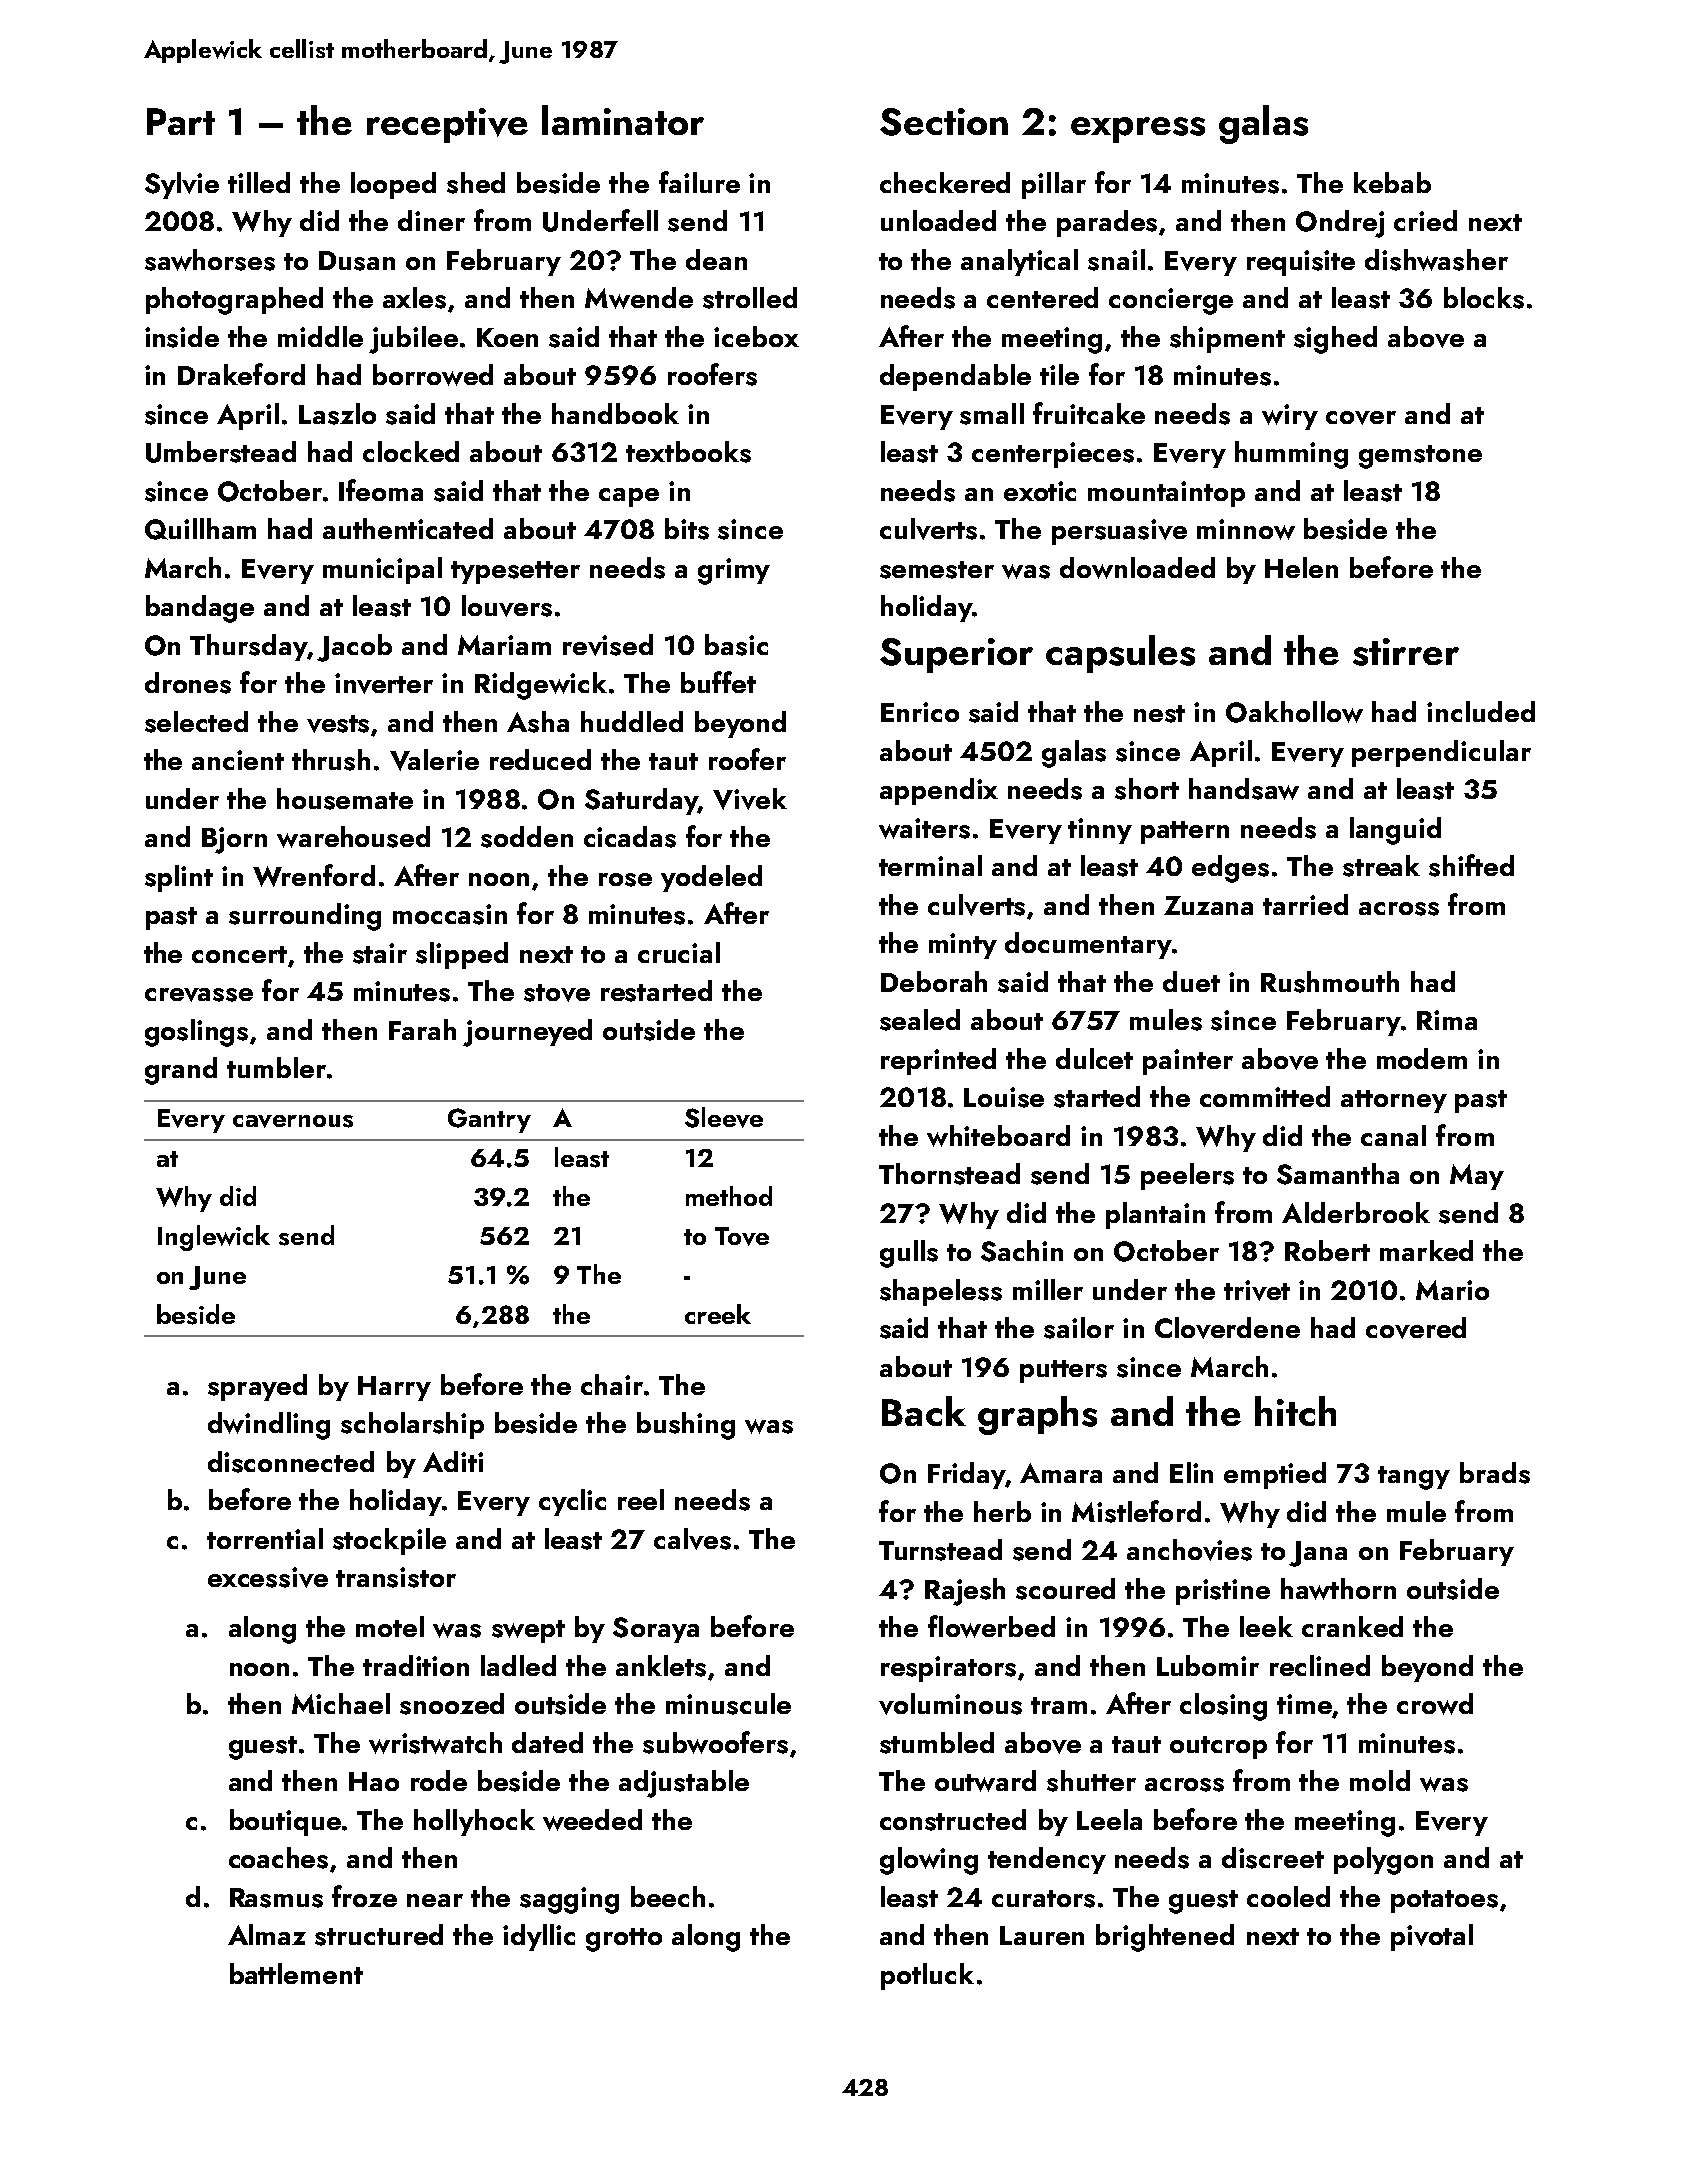  What do you see at coordinates (699, 182) in the image?
I see `failure` at bounding box center [699, 182].
